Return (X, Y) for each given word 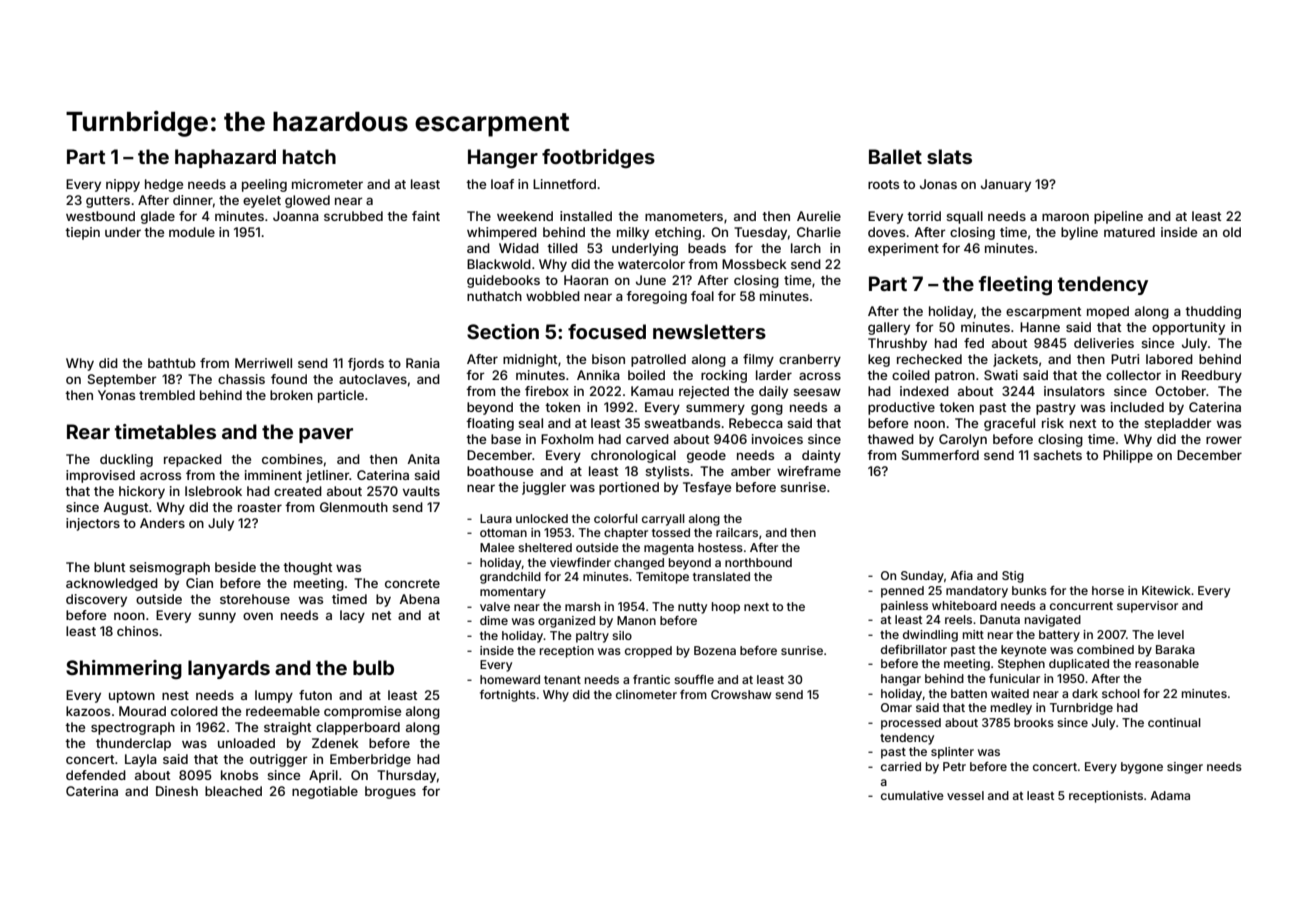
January (1006, 185)
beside (235, 567)
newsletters (709, 331)
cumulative (912, 795)
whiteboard (964, 605)
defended (96, 775)
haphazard (225, 158)
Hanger (503, 159)
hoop (726, 608)
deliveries (1104, 343)
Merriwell (263, 363)
